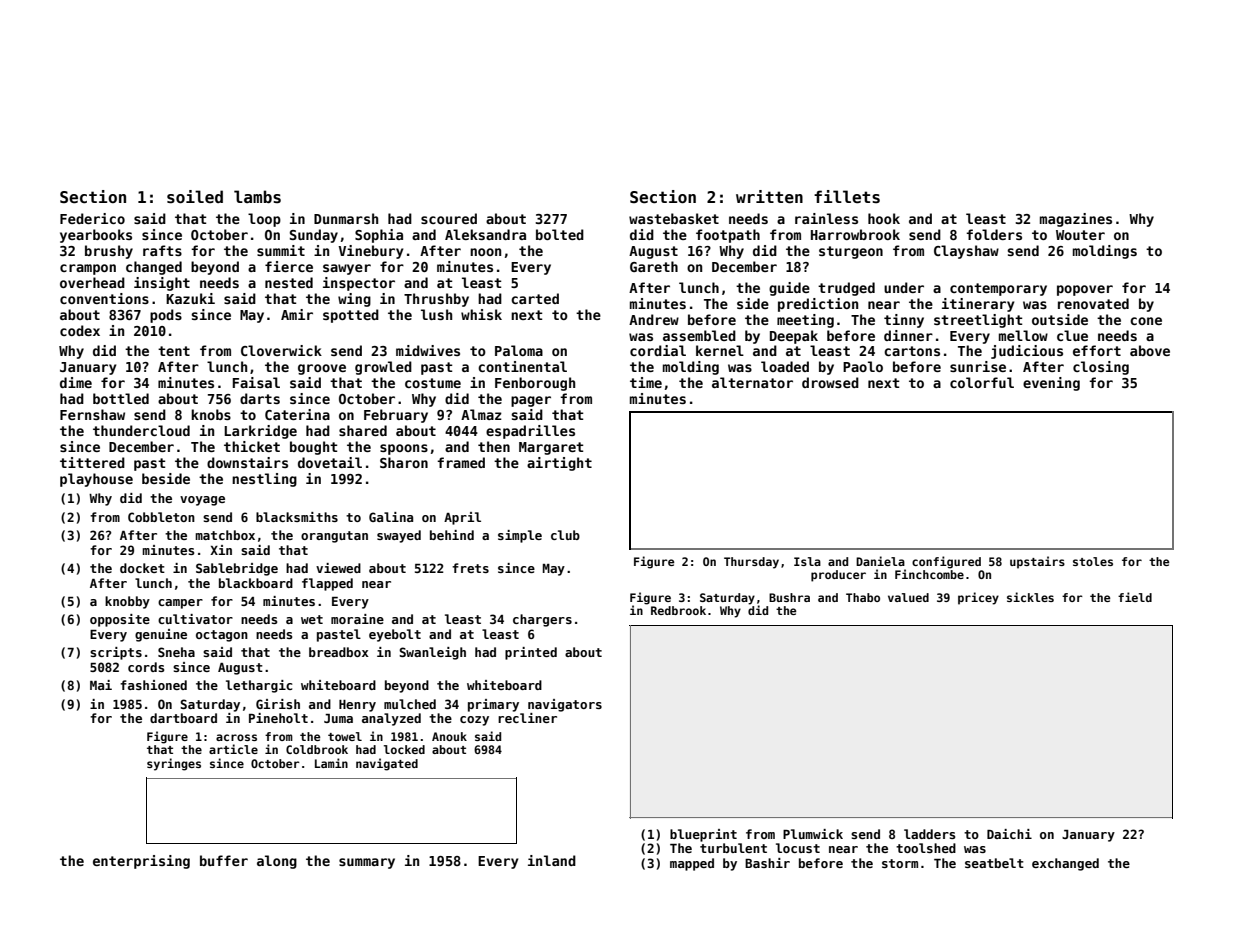 Image resolution: width=1233 pixels, height=952 pixels. What do you see at coordinates (470, 568) in the screenshot?
I see `frets` at bounding box center [470, 568].
